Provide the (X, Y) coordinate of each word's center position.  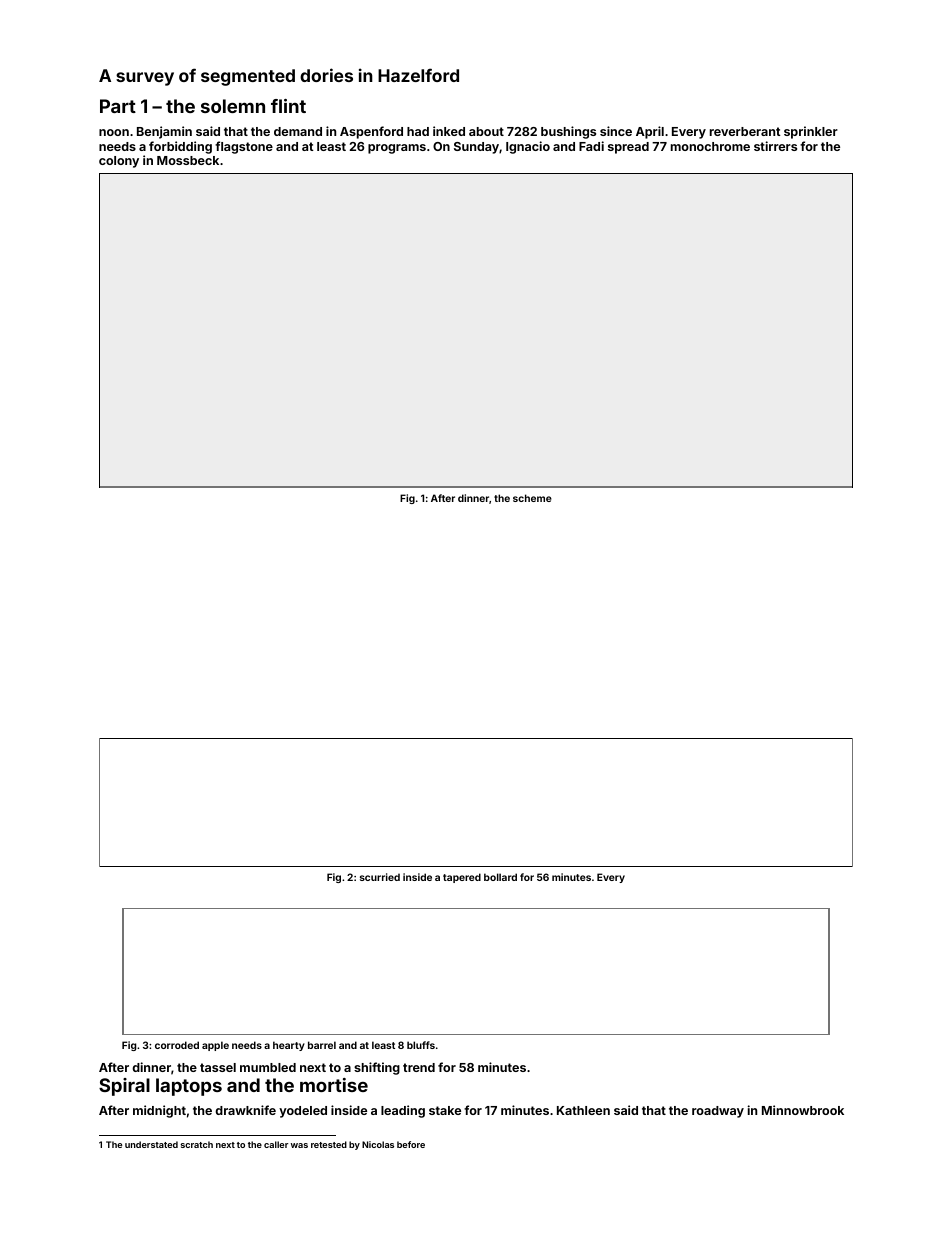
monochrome (710, 146)
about (486, 131)
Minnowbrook (803, 1110)
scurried (380, 877)
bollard (500, 877)
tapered (462, 878)
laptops (189, 1087)
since (616, 131)
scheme (532, 498)
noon (114, 132)
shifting (377, 1068)
